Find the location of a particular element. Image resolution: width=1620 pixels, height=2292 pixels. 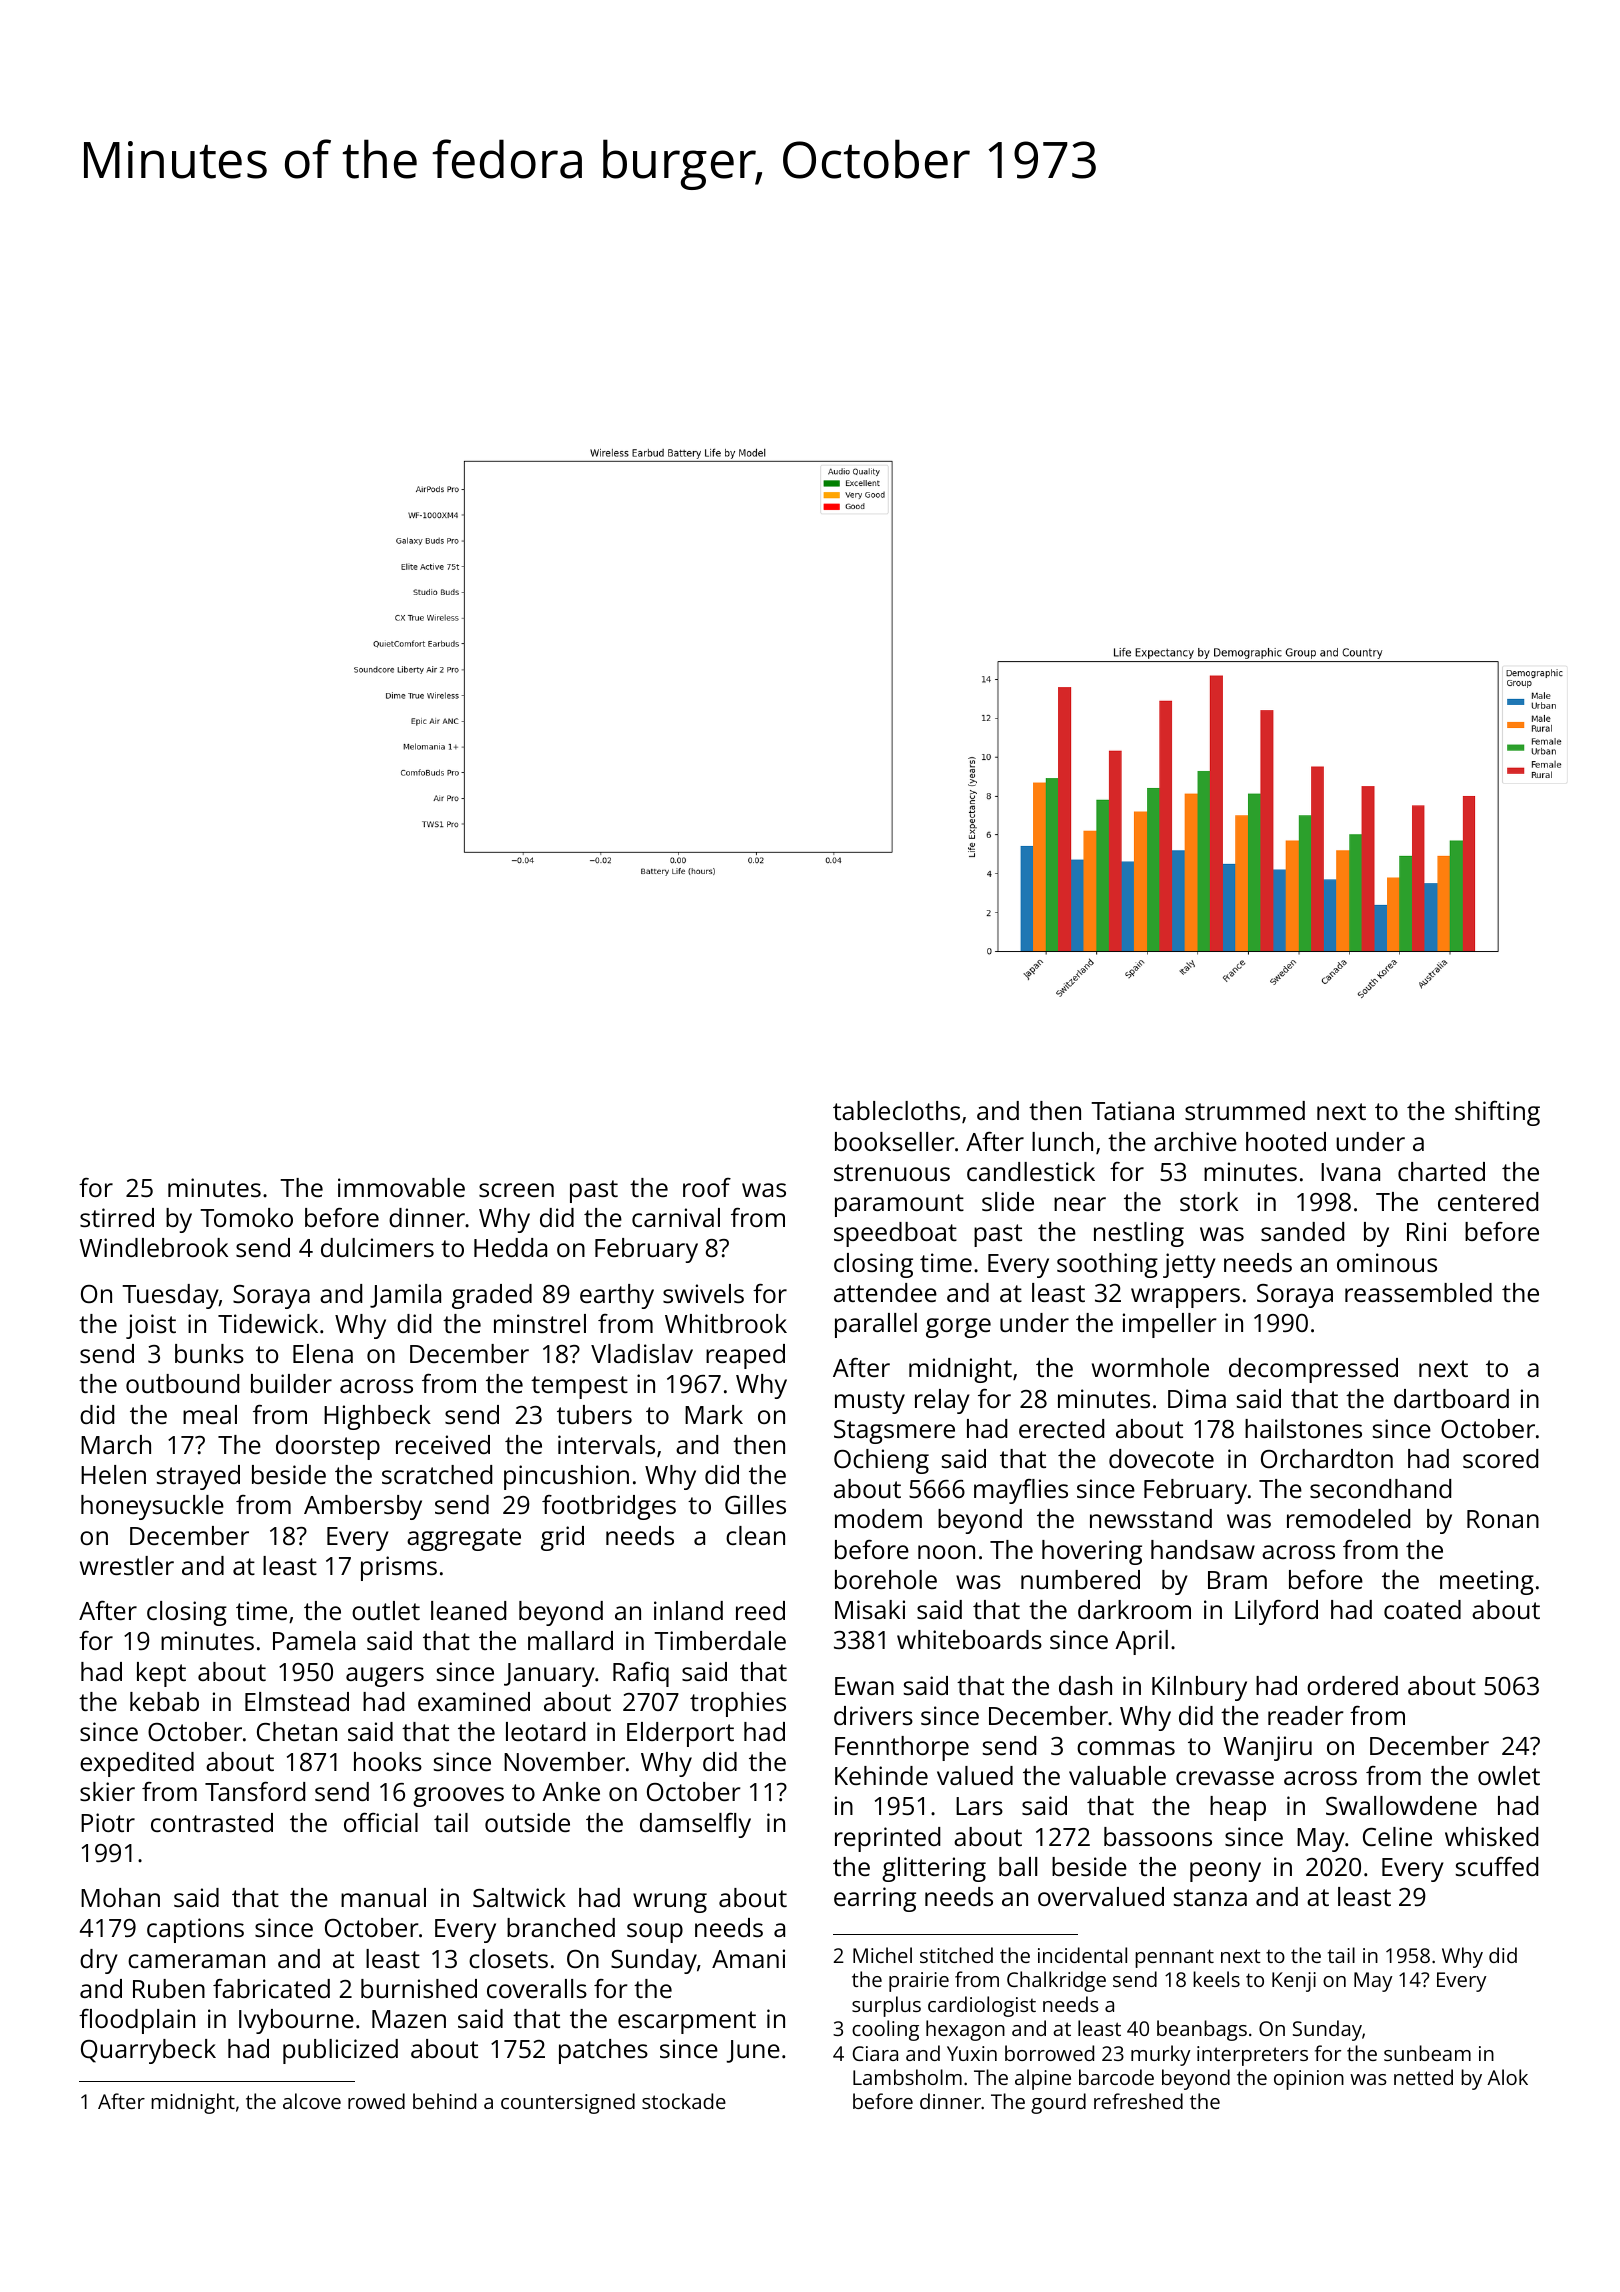

behind is located at coordinates (444, 2101).
